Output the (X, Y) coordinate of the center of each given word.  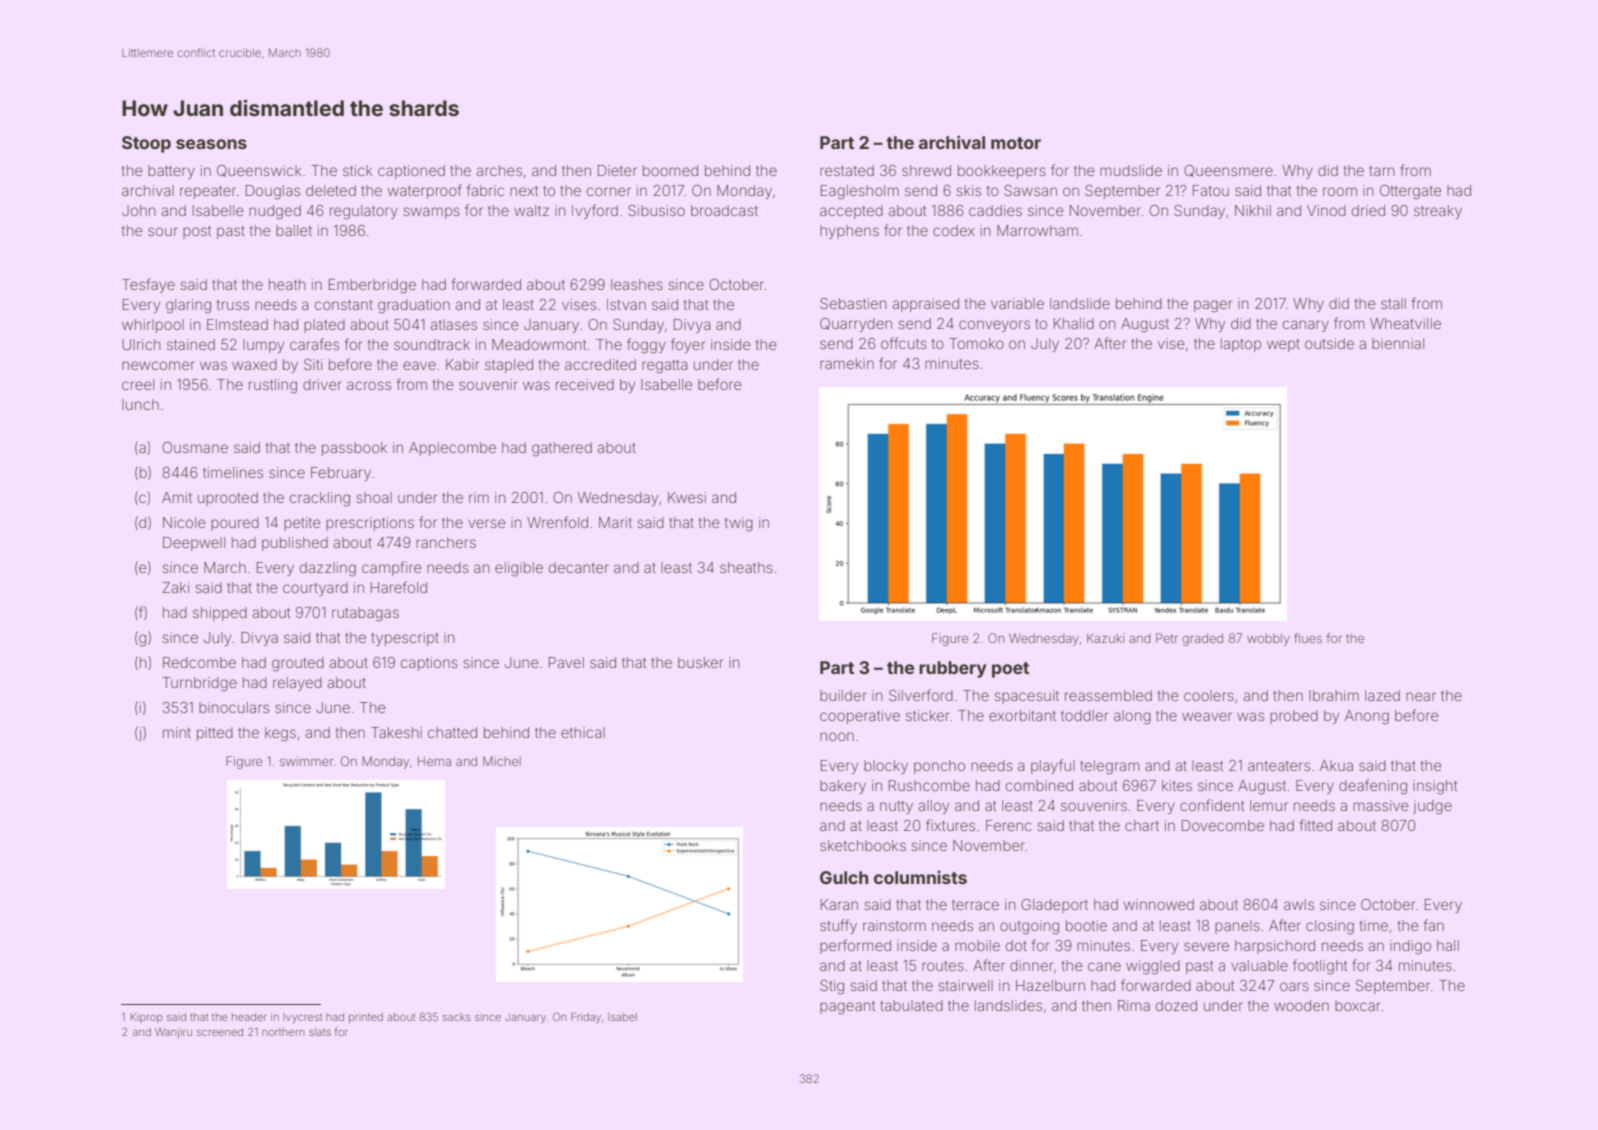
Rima (1134, 1005)
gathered (562, 449)
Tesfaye (148, 285)
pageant (848, 1008)
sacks (457, 1017)
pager (1213, 306)
